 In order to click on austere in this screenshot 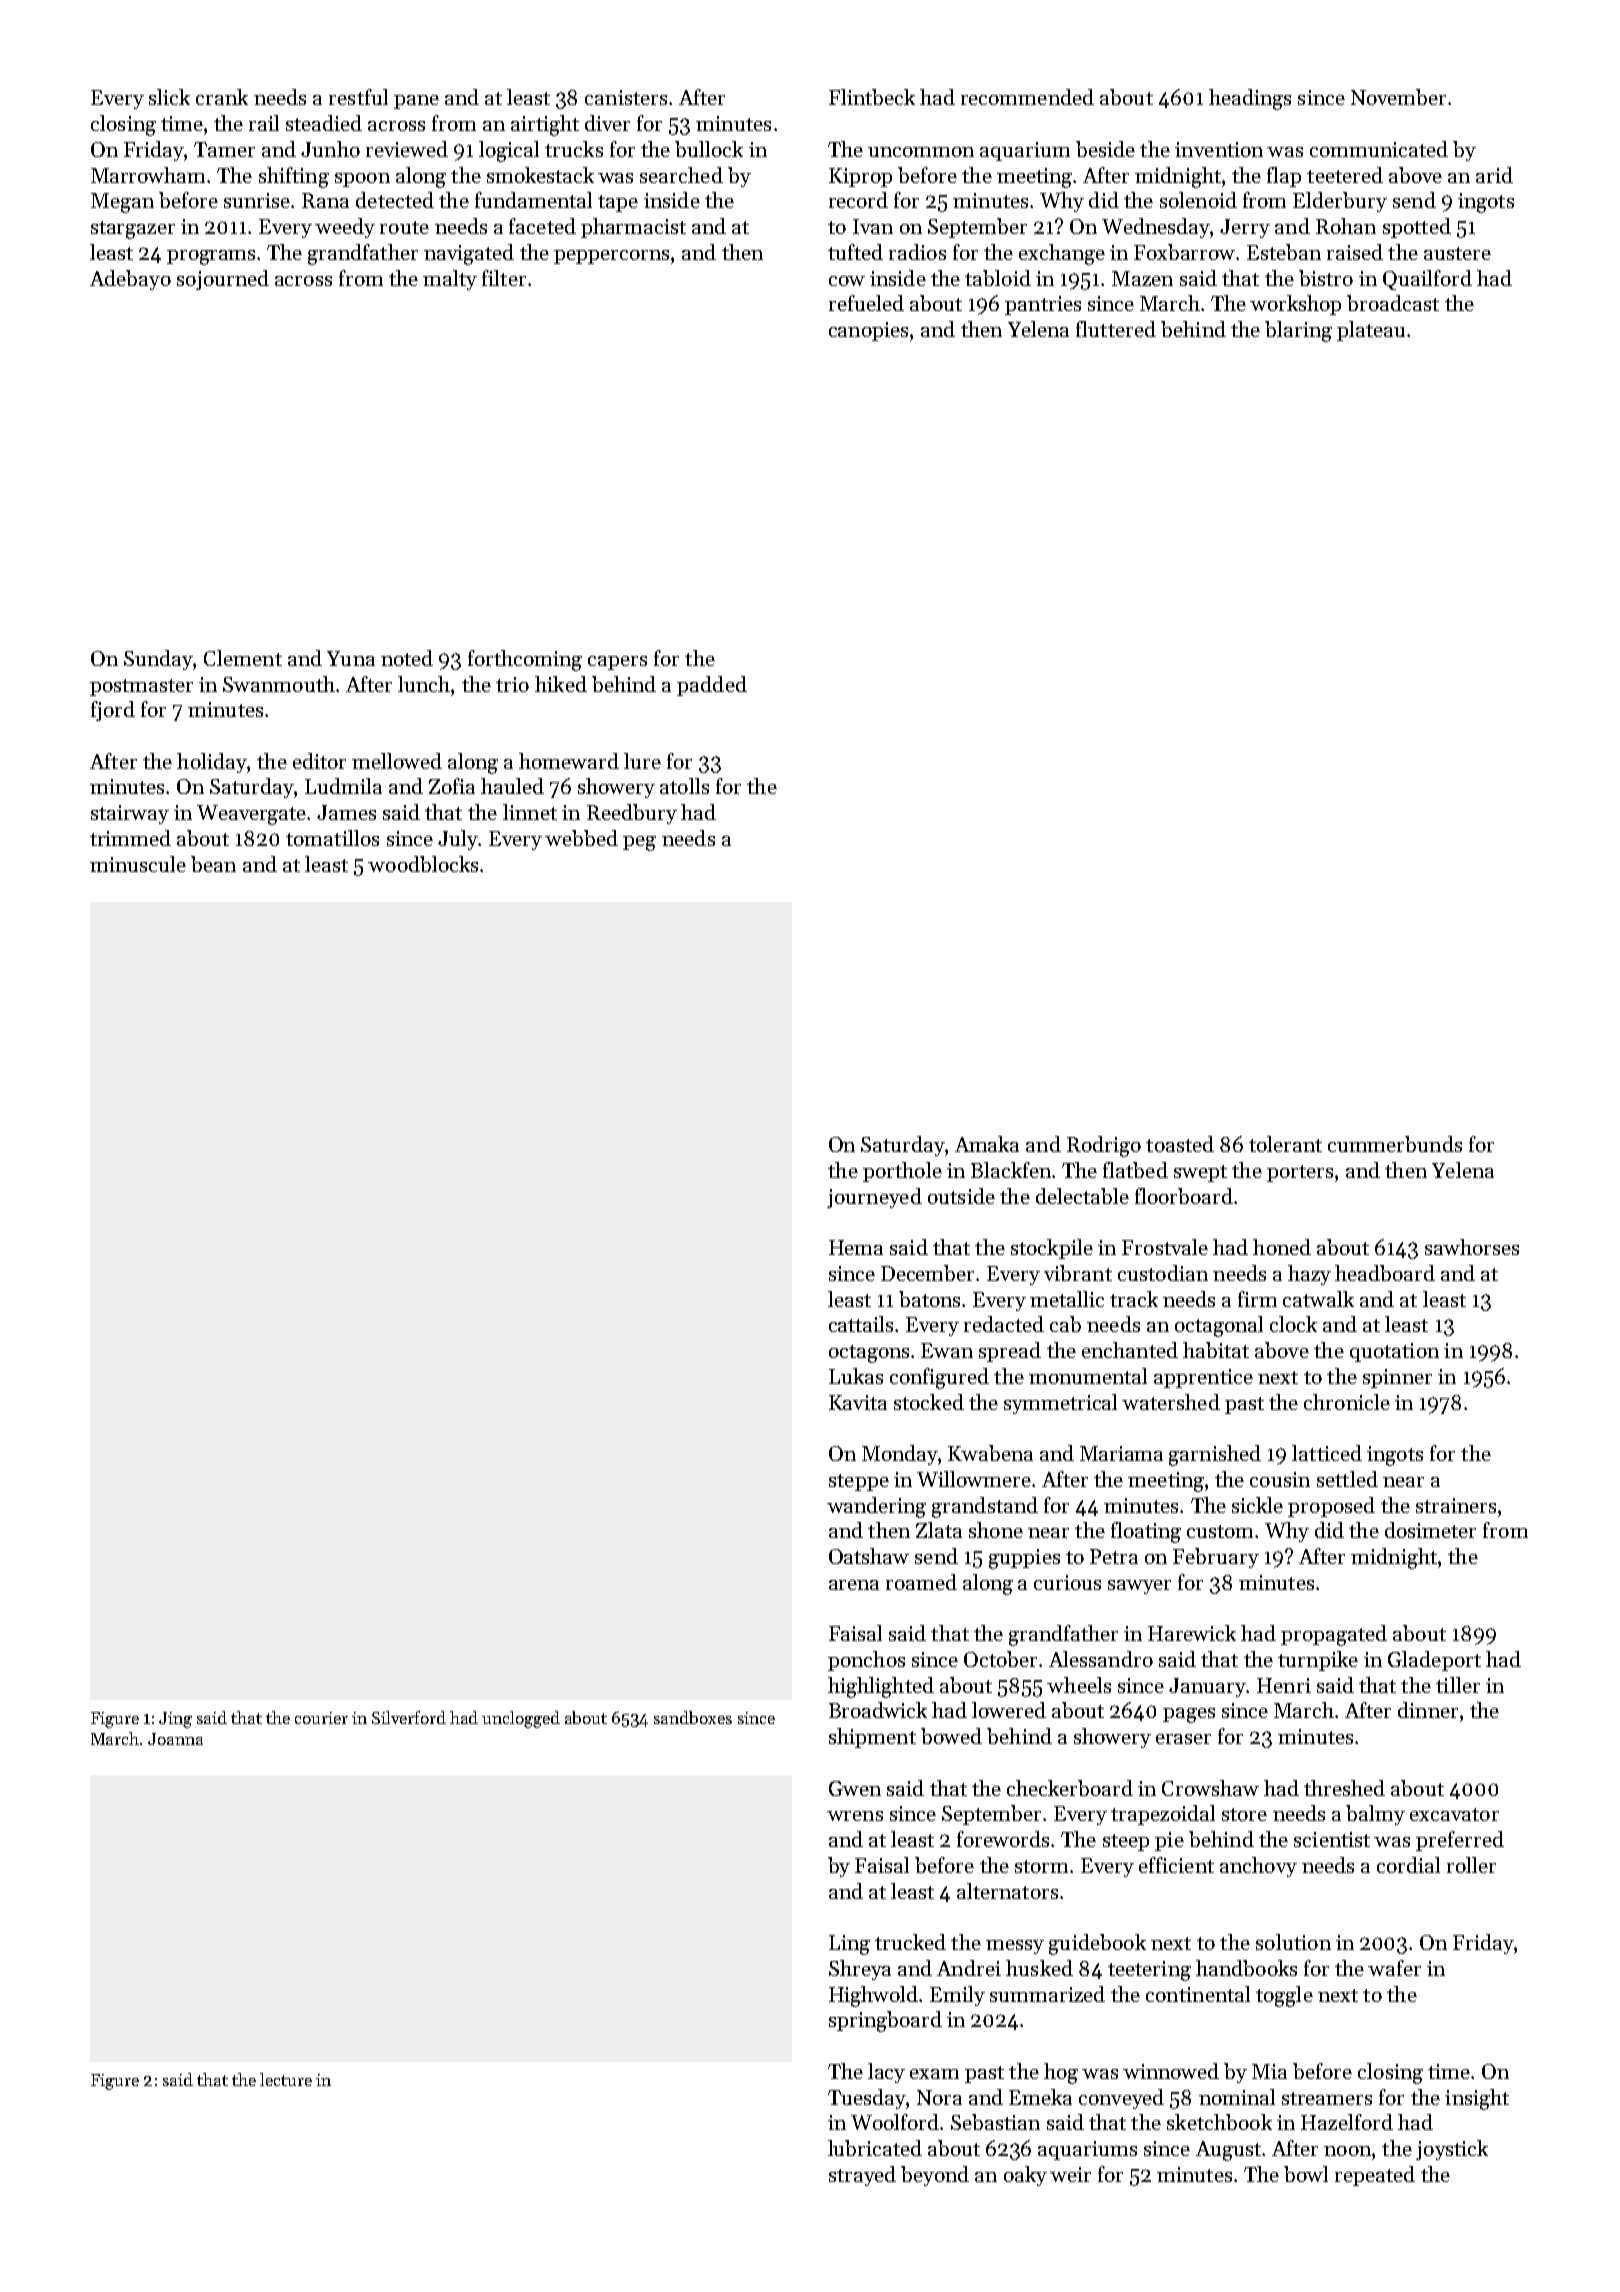, I will do `click(1457, 253)`.
